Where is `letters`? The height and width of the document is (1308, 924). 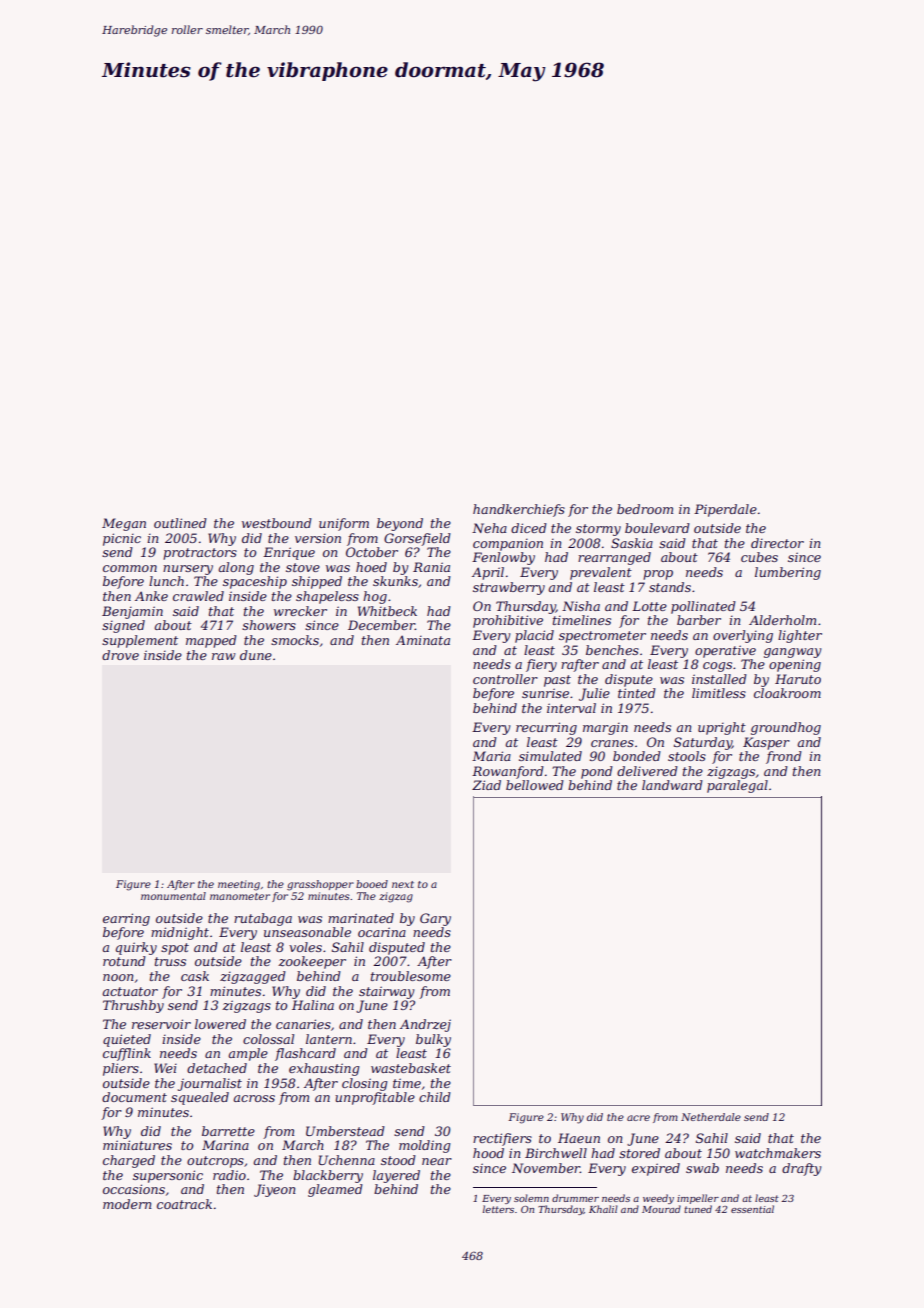 letters is located at coordinates (498, 1209).
